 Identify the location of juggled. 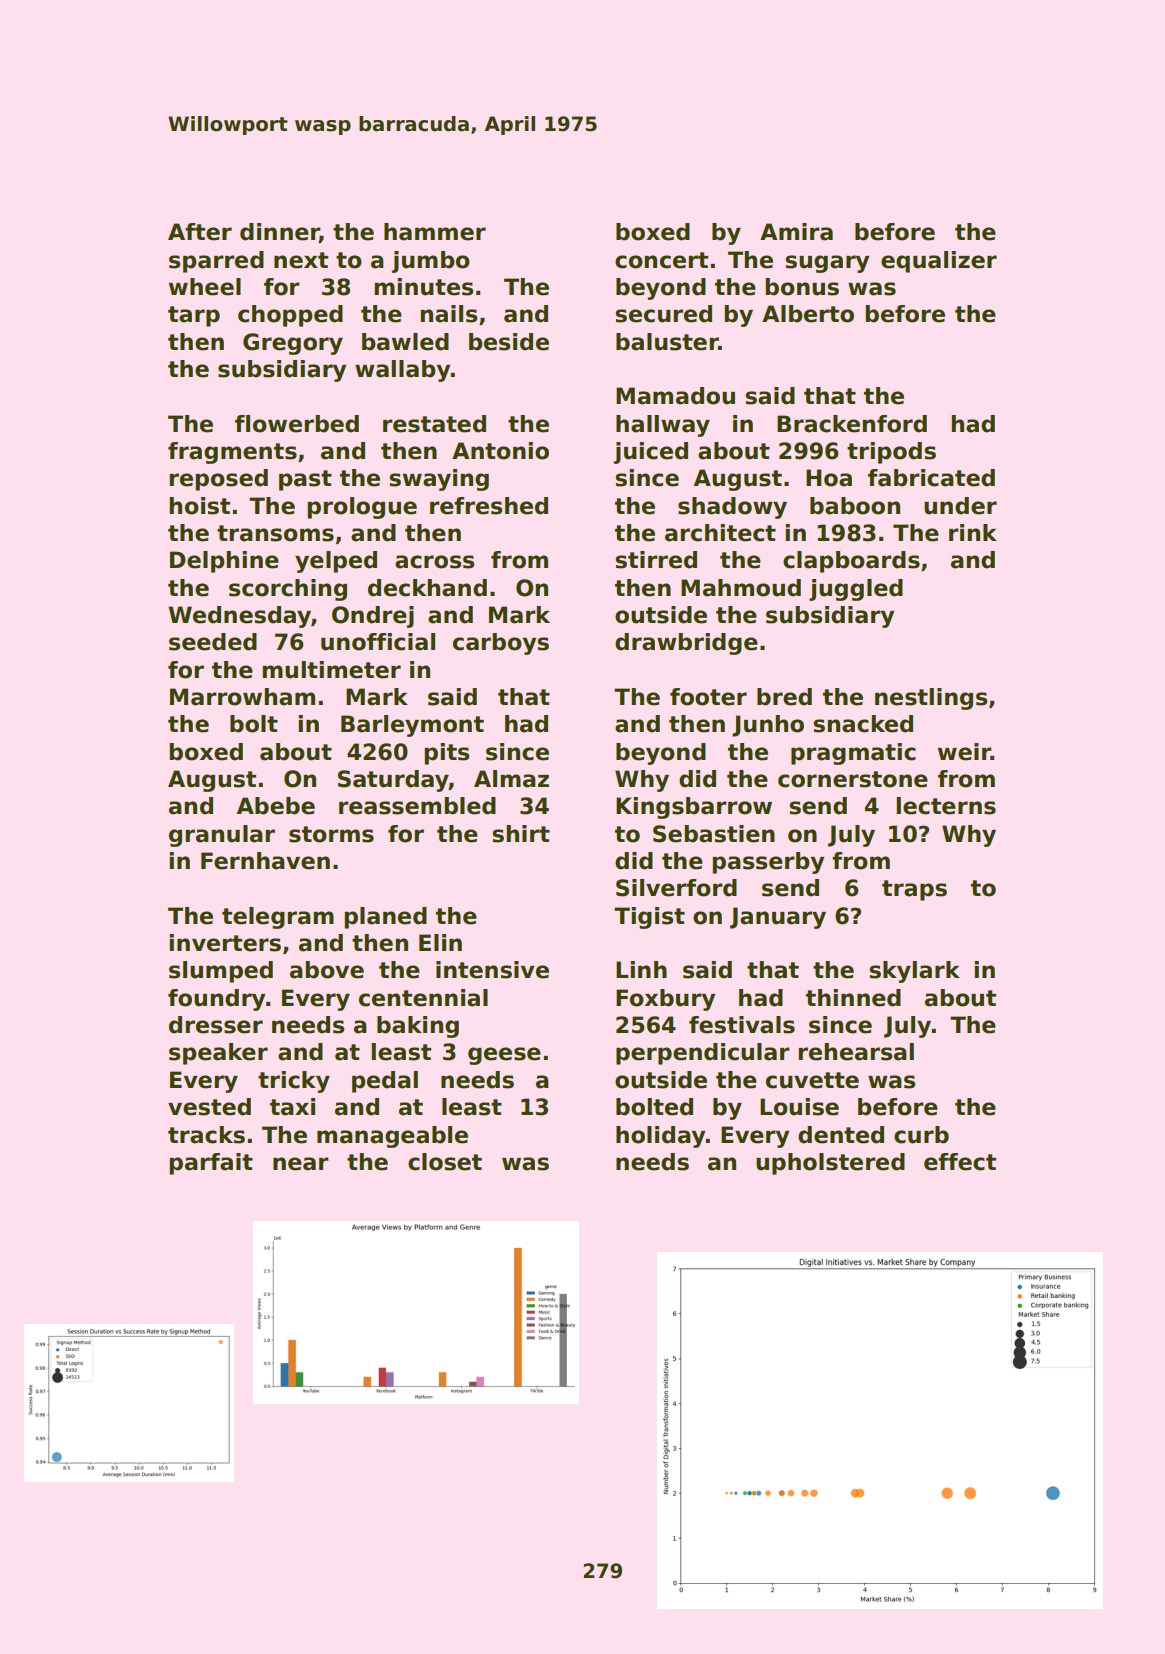
(856, 590).
